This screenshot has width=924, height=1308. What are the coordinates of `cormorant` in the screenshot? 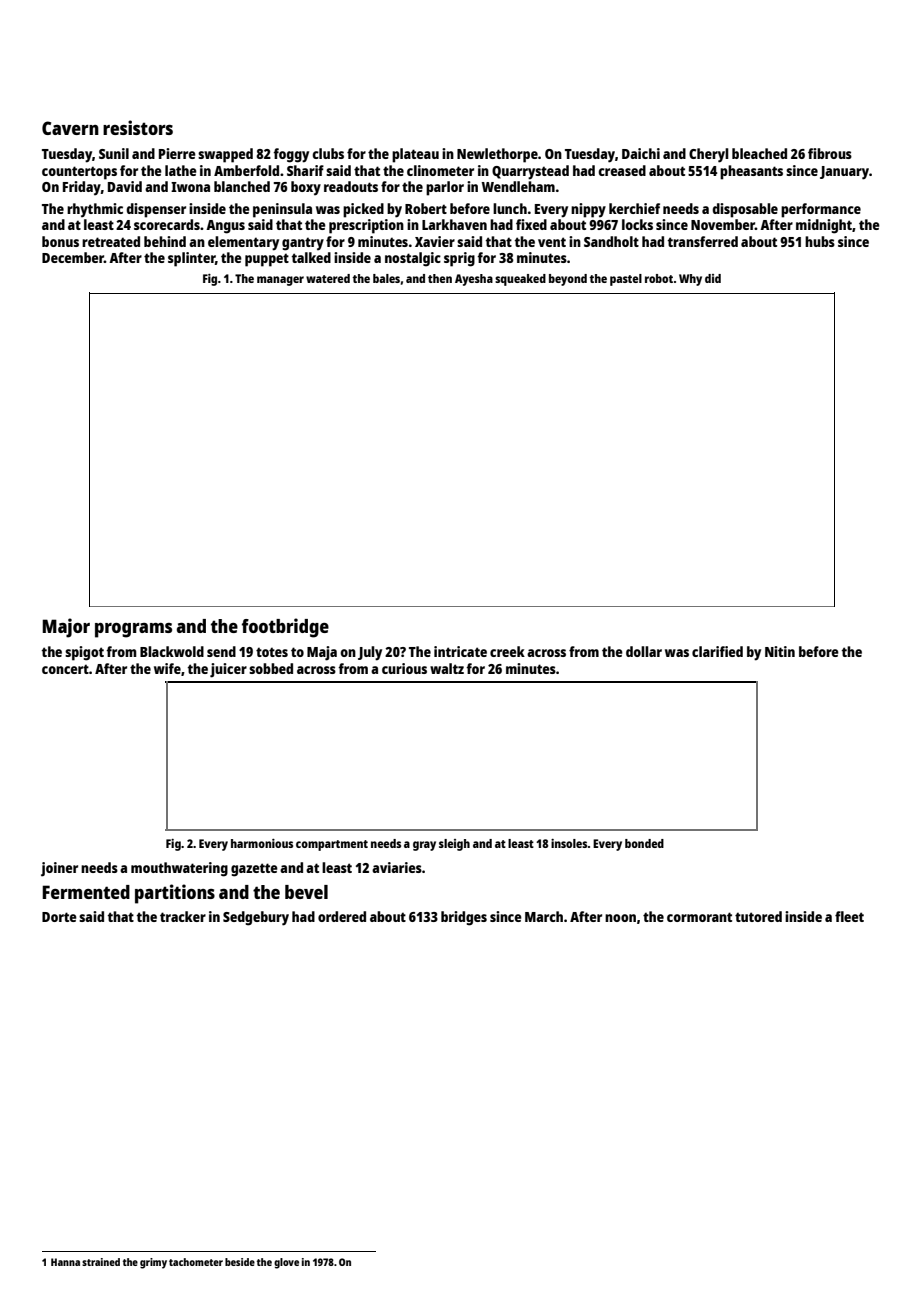 It's located at (699, 917).
